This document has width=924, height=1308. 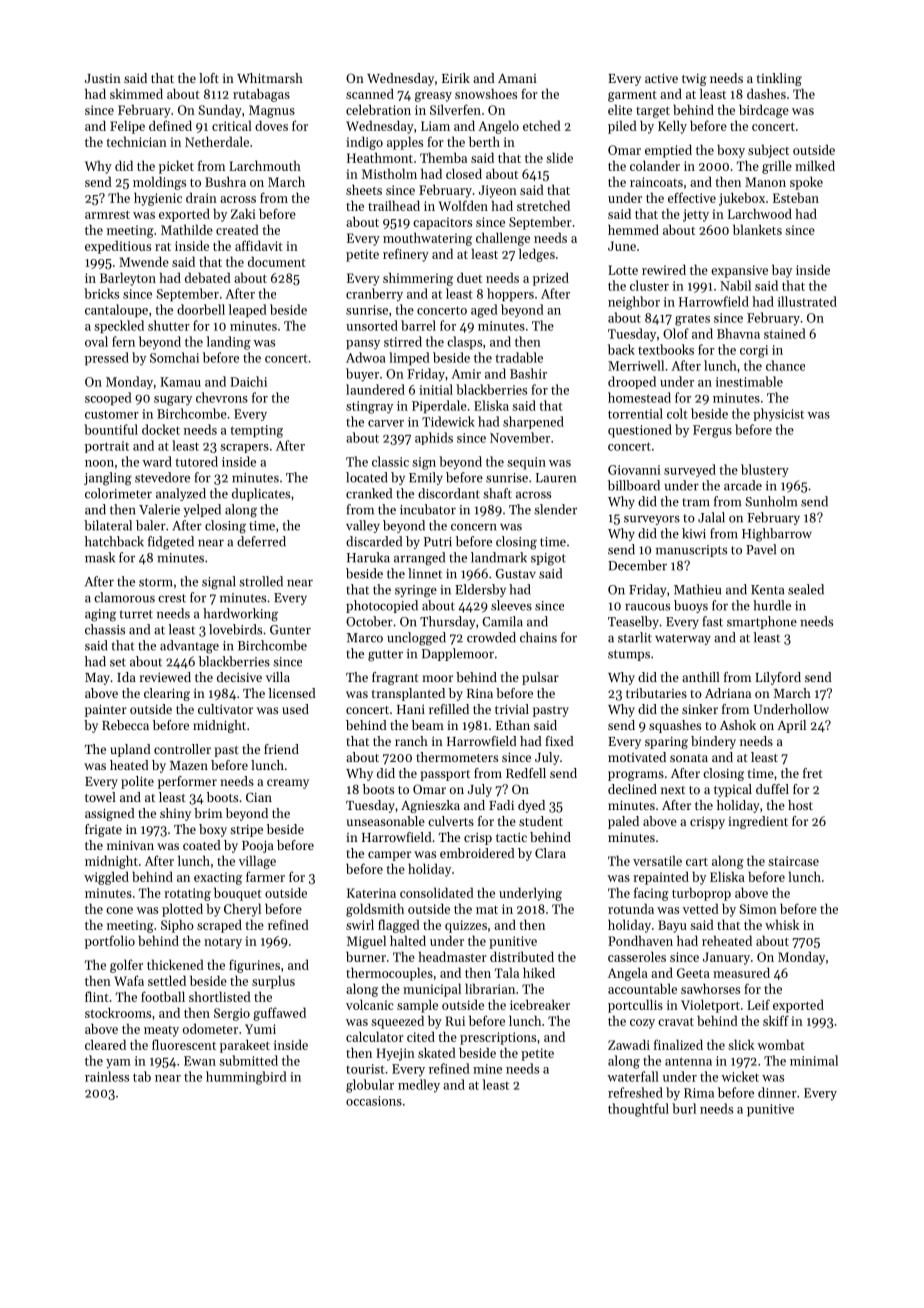 What do you see at coordinates (498, 127) in the document?
I see `Angelo` at bounding box center [498, 127].
